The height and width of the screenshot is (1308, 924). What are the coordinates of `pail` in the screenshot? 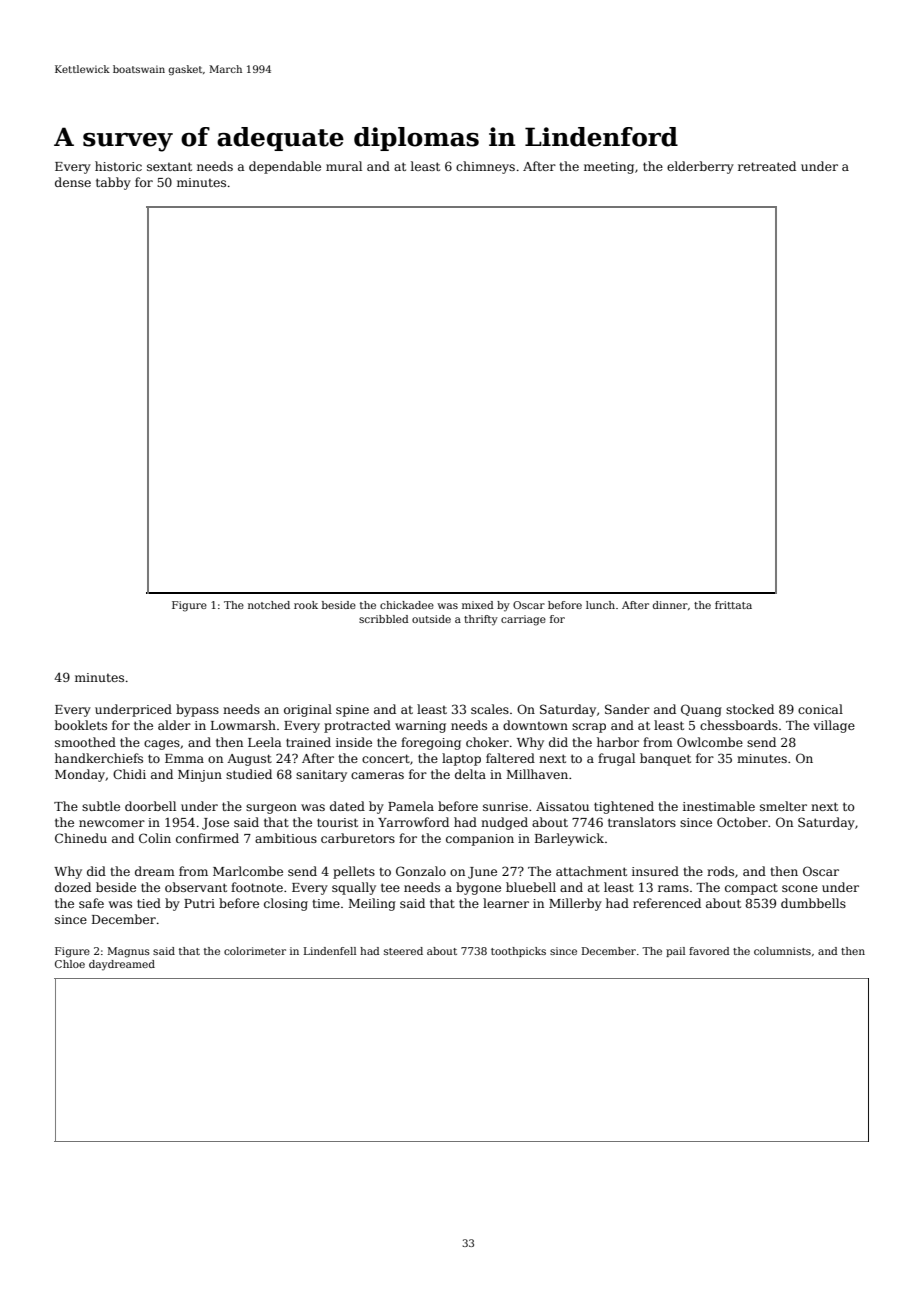 It's located at (675, 952).
